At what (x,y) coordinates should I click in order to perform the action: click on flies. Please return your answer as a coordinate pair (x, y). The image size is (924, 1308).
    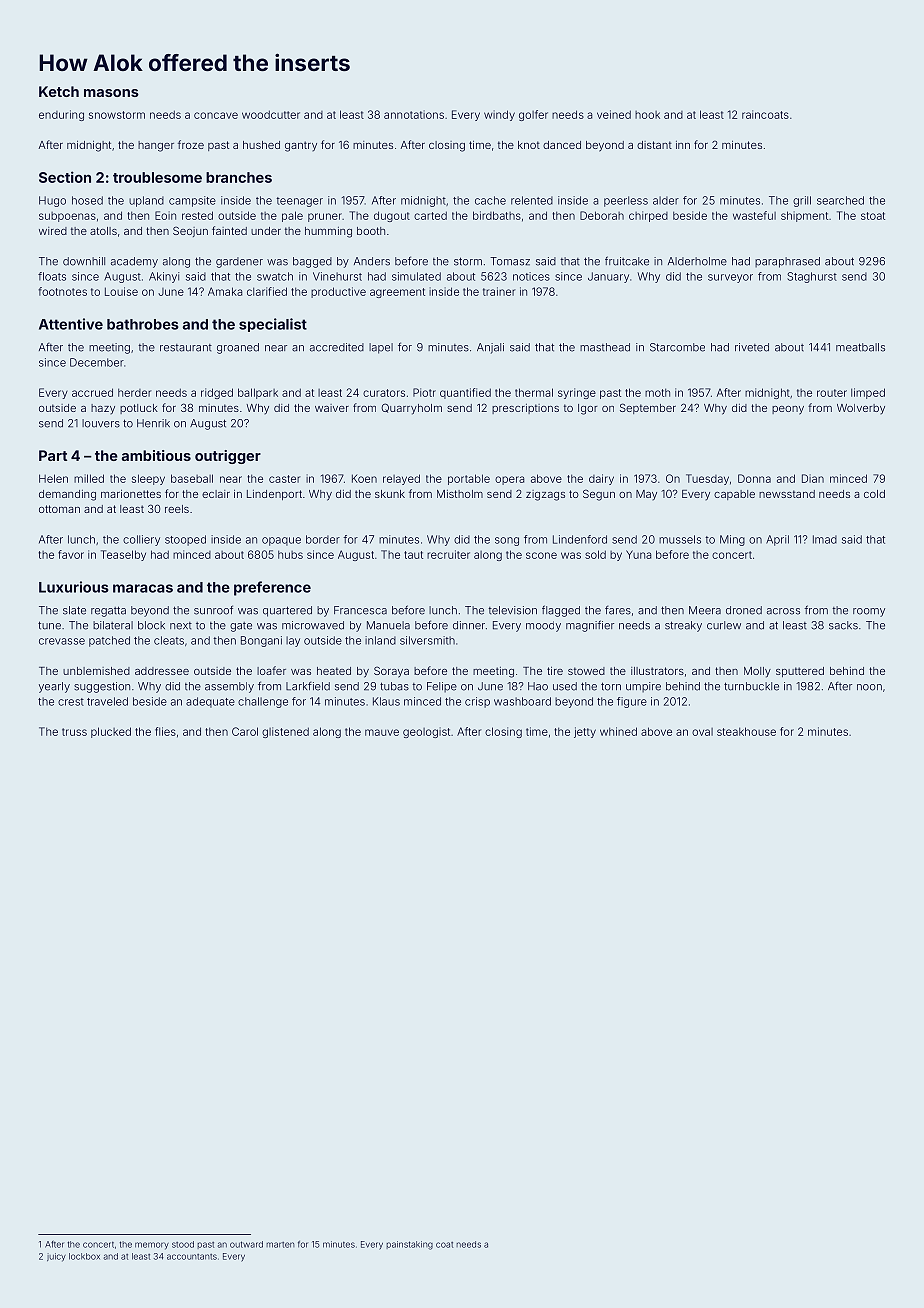
    Looking at the image, I should click on (165, 731).
